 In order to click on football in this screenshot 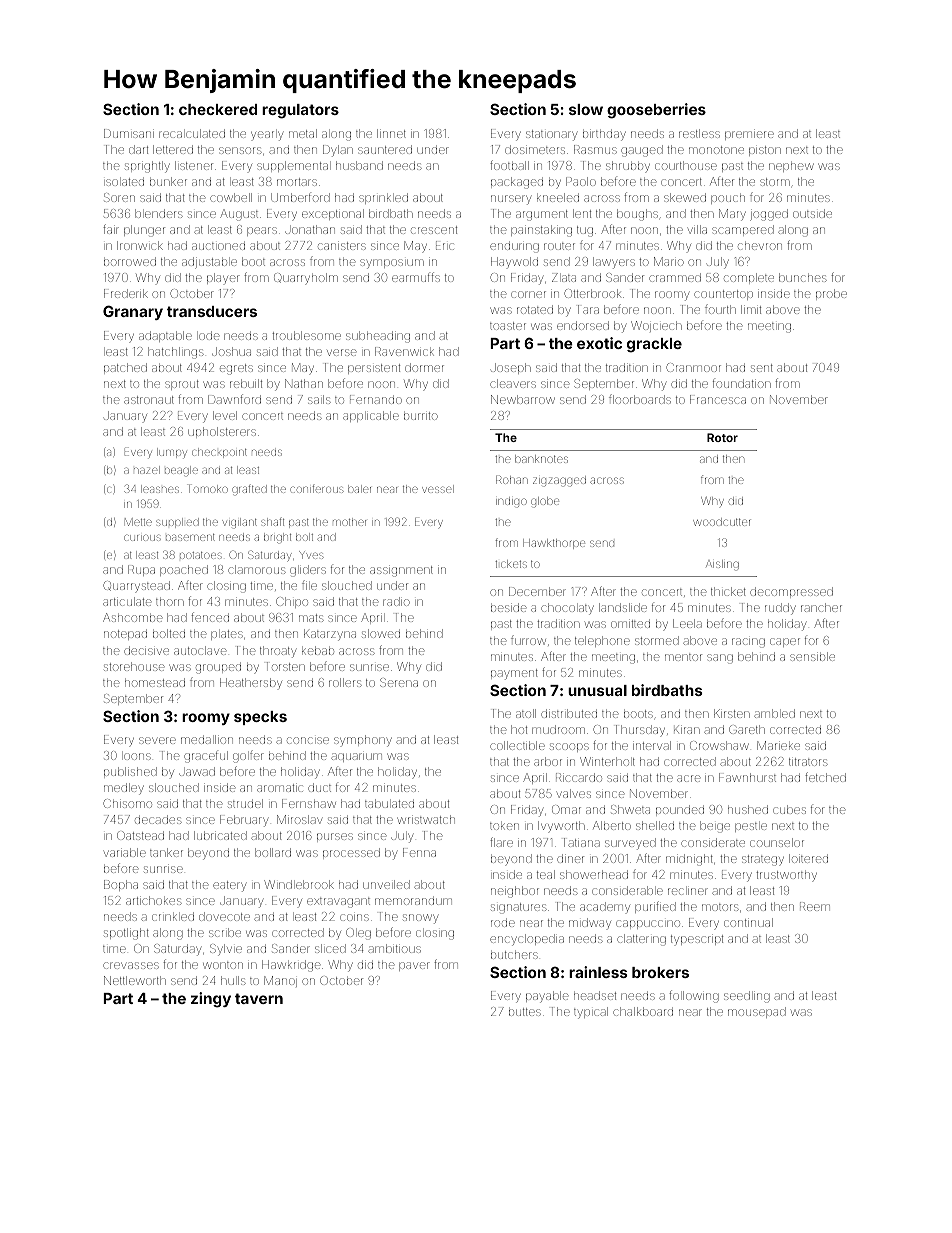, I will do `click(509, 165)`.
